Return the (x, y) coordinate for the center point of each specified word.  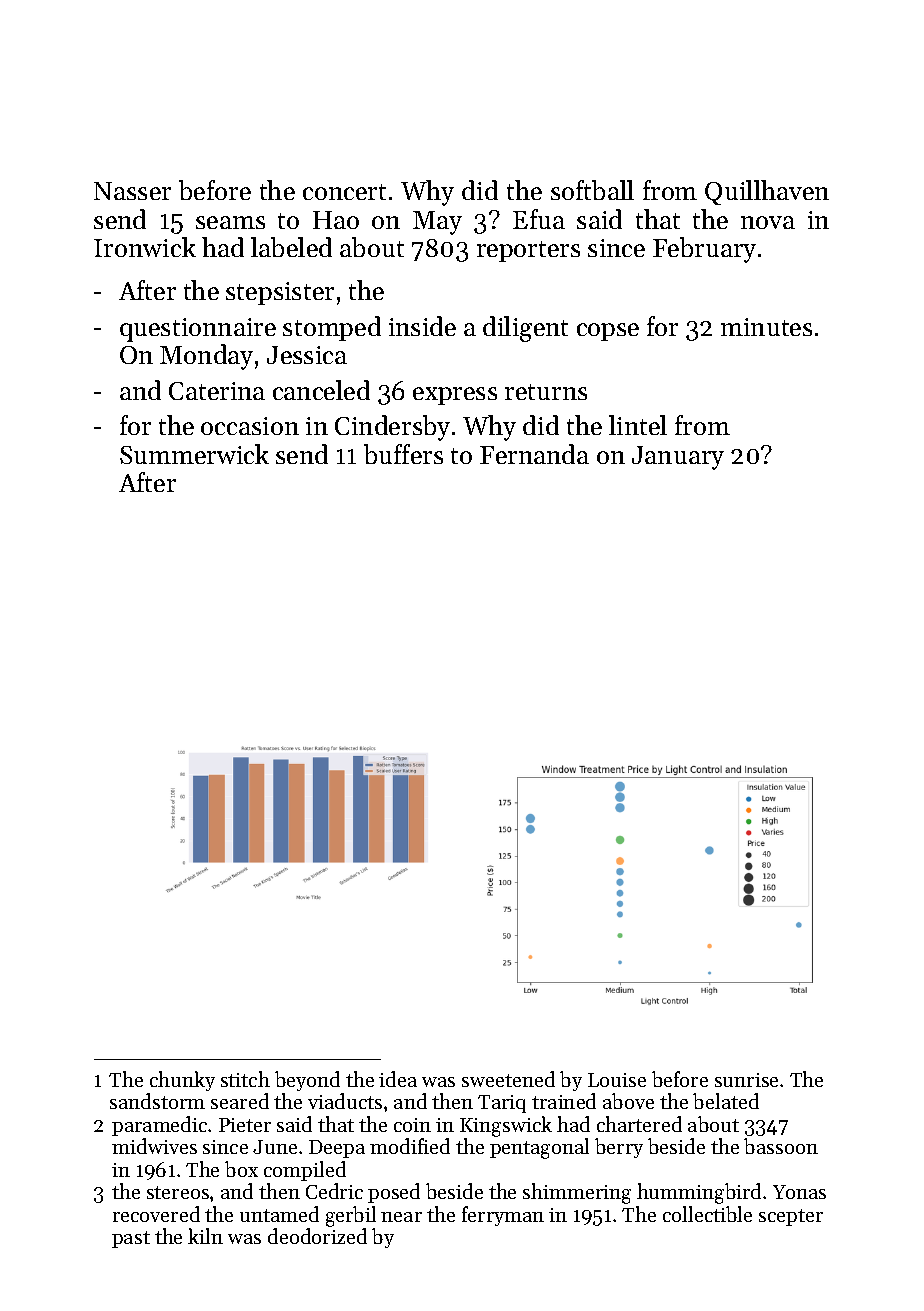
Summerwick (194, 454)
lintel (638, 425)
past (131, 1239)
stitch (245, 1079)
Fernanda (534, 454)
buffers (403, 454)
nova (768, 222)
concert (344, 192)
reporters (528, 251)
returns (546, 392)
